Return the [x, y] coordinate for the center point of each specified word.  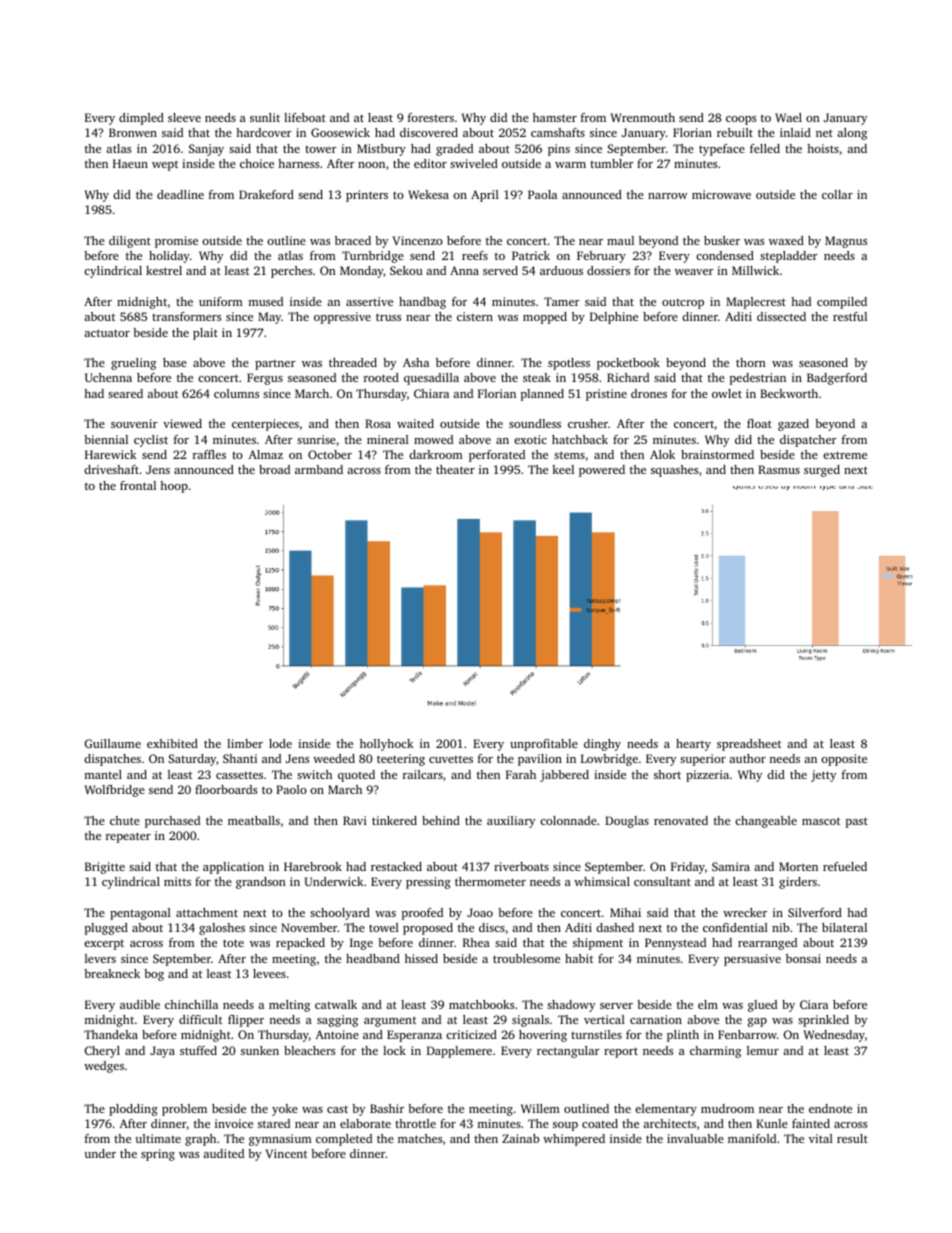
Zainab [520, 1138]
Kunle [772, 1123]
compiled [842, 303]
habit [579, 958]
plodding [133, 1110]
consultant [662, 881]
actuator [107, 333]
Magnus [846, 242]
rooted [381, 377]
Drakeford [266, 194]
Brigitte [105, 868]
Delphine [614, 318]
